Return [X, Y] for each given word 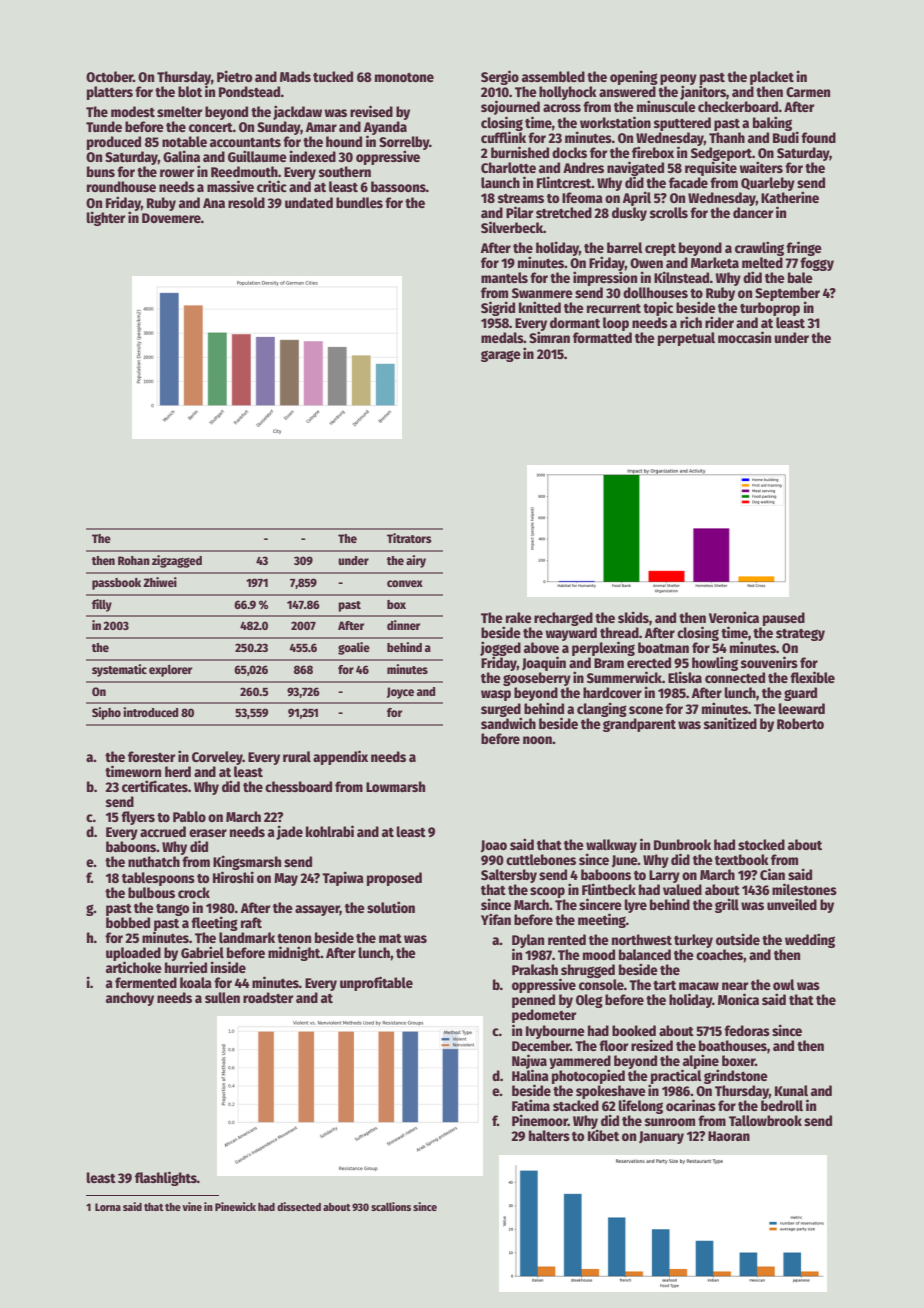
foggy [817, 264]
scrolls [669, 212]
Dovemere [171, 218]
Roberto [800, 723]
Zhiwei [160, 582]
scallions [391, 1206]
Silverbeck [512, 227]
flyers [138, 818]
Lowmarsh [395, 786]
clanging [602, 709]
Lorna [108, 1207]
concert [211, 127]
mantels [504, 277]
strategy [800, 635]
